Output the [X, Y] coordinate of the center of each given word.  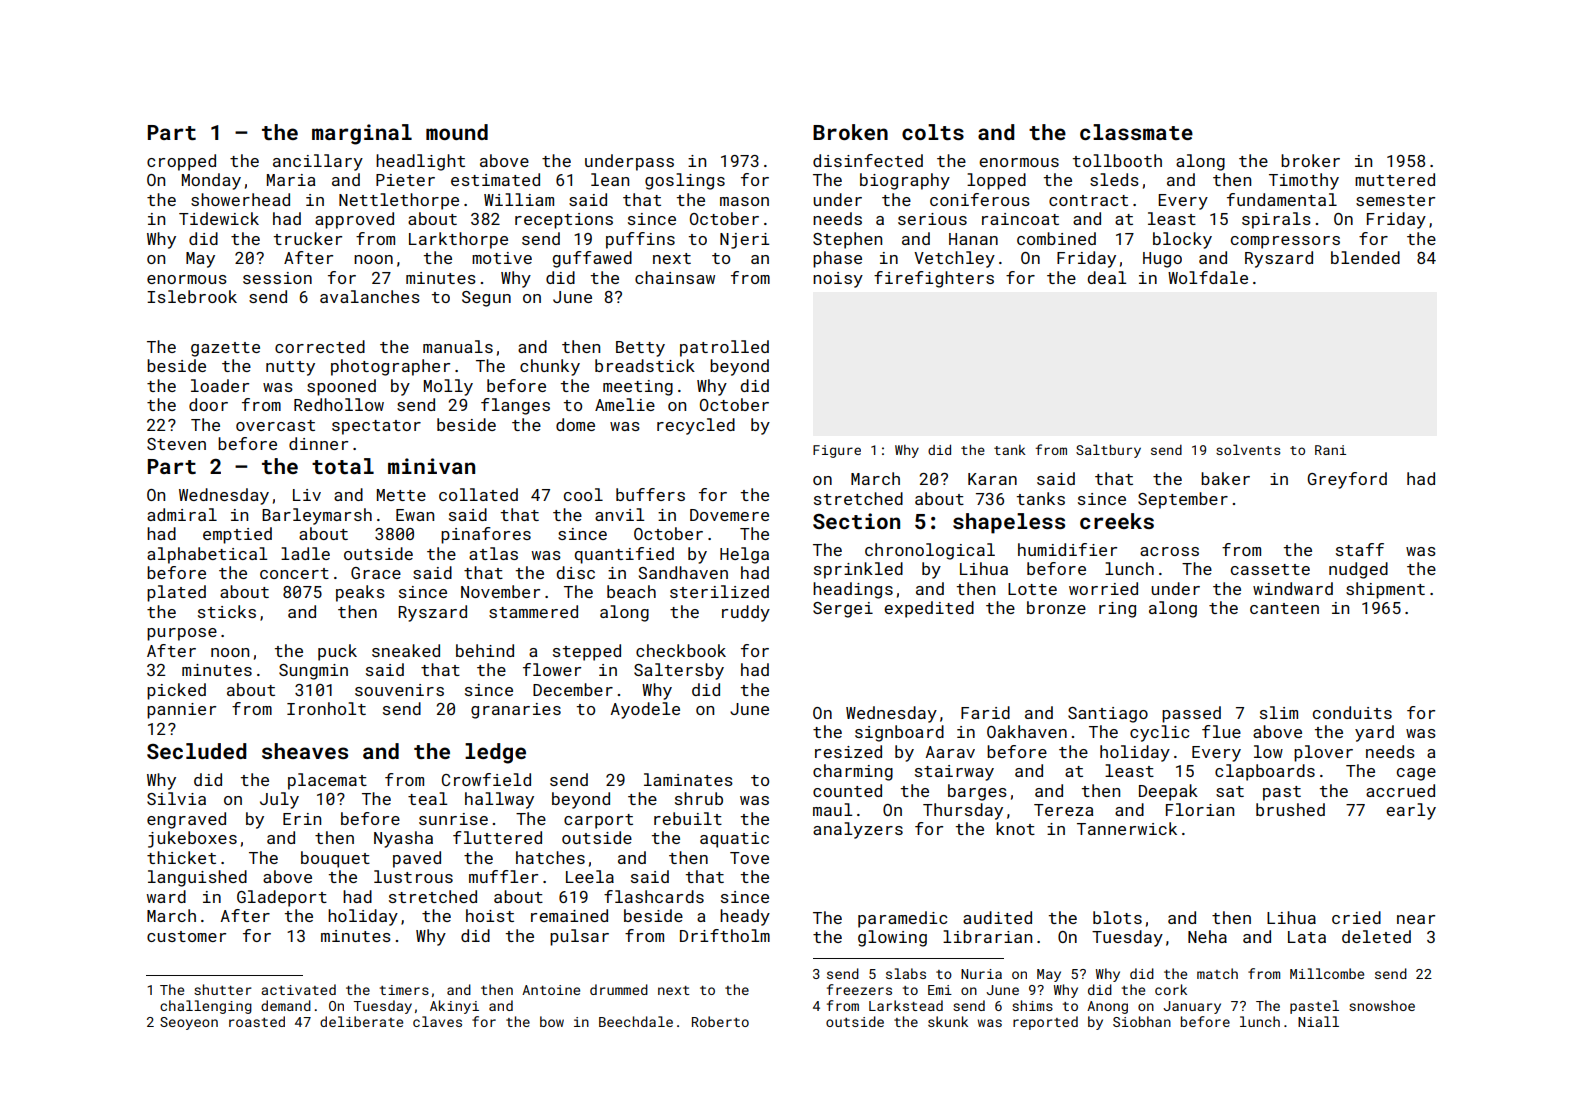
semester [1395, 200]
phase [837, 259]
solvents [1248, 449]
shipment [1385, 590]
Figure [837, 451]
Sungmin [313, 672]
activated [298, 989]
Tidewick [219, 218]
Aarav [950, 752]
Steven [176, 444]
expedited [929, 609]
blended [1365, 257]
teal [427, 798]
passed [1191, 714]
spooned [341, 387]
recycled [696, 426]
